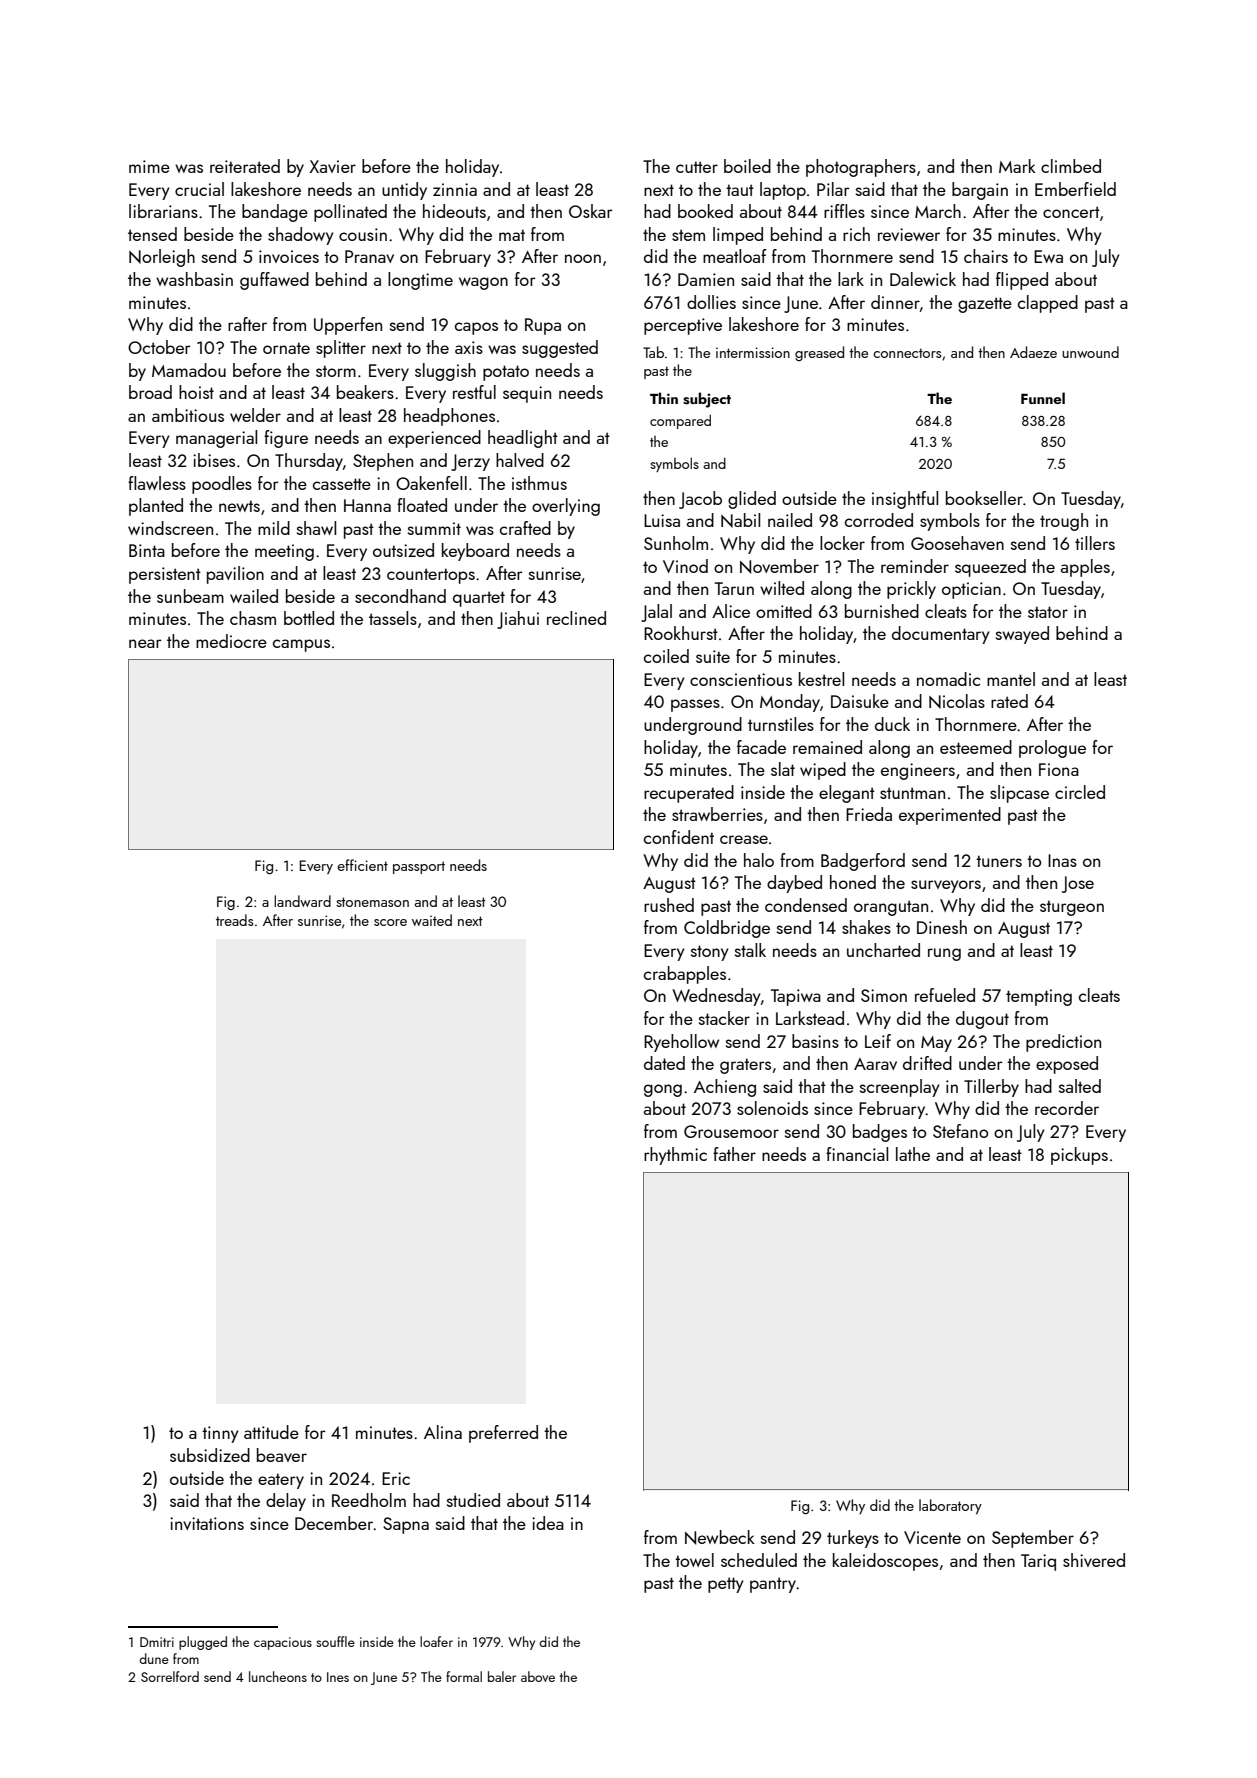 The height and width of the screenshot is (1778, 1257). What do you see at coordinates (669, 905) in the screenshot?
I see `rushed` at bounding box center [669, 905].
